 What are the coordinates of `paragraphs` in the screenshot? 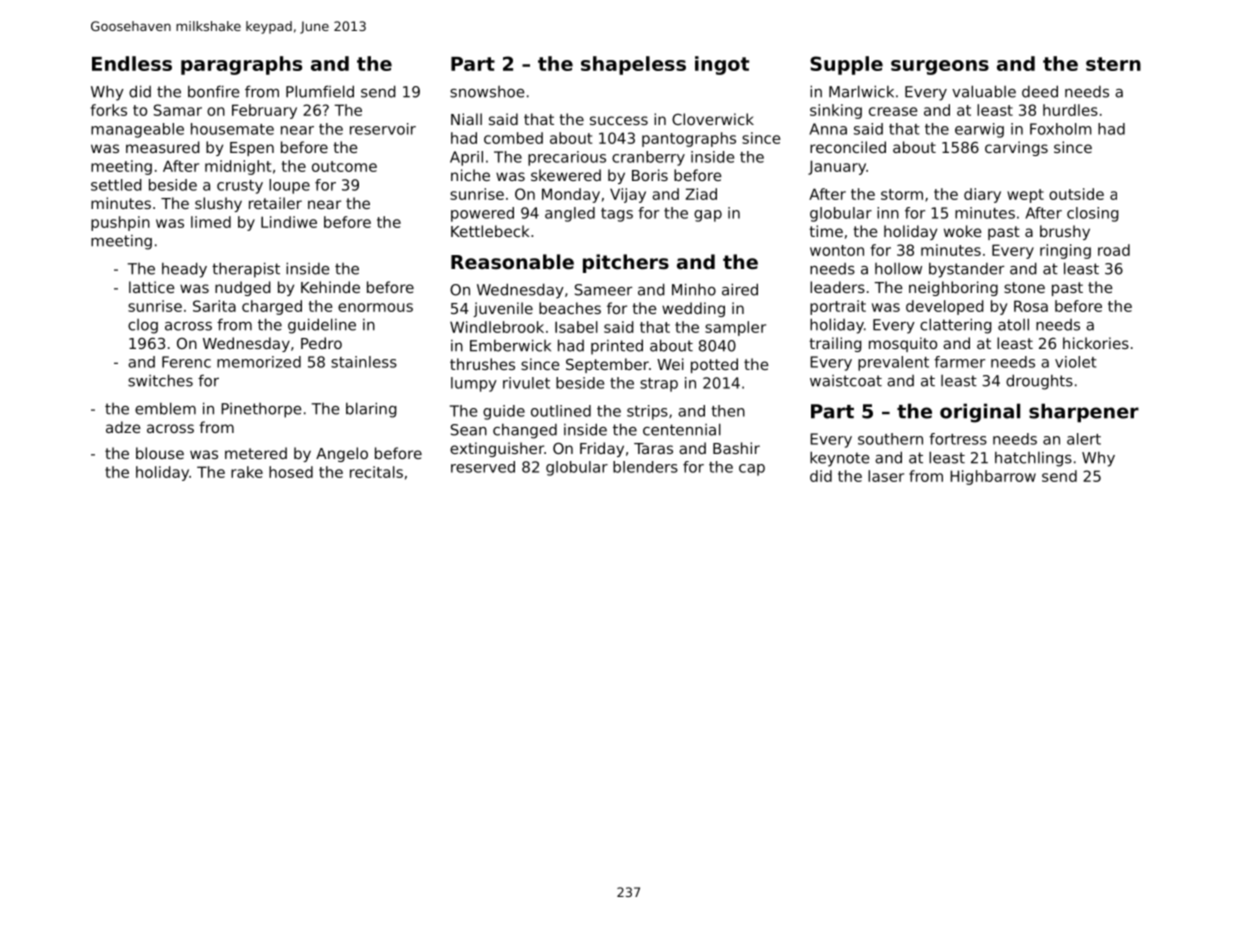 It's located at (241, 65).
